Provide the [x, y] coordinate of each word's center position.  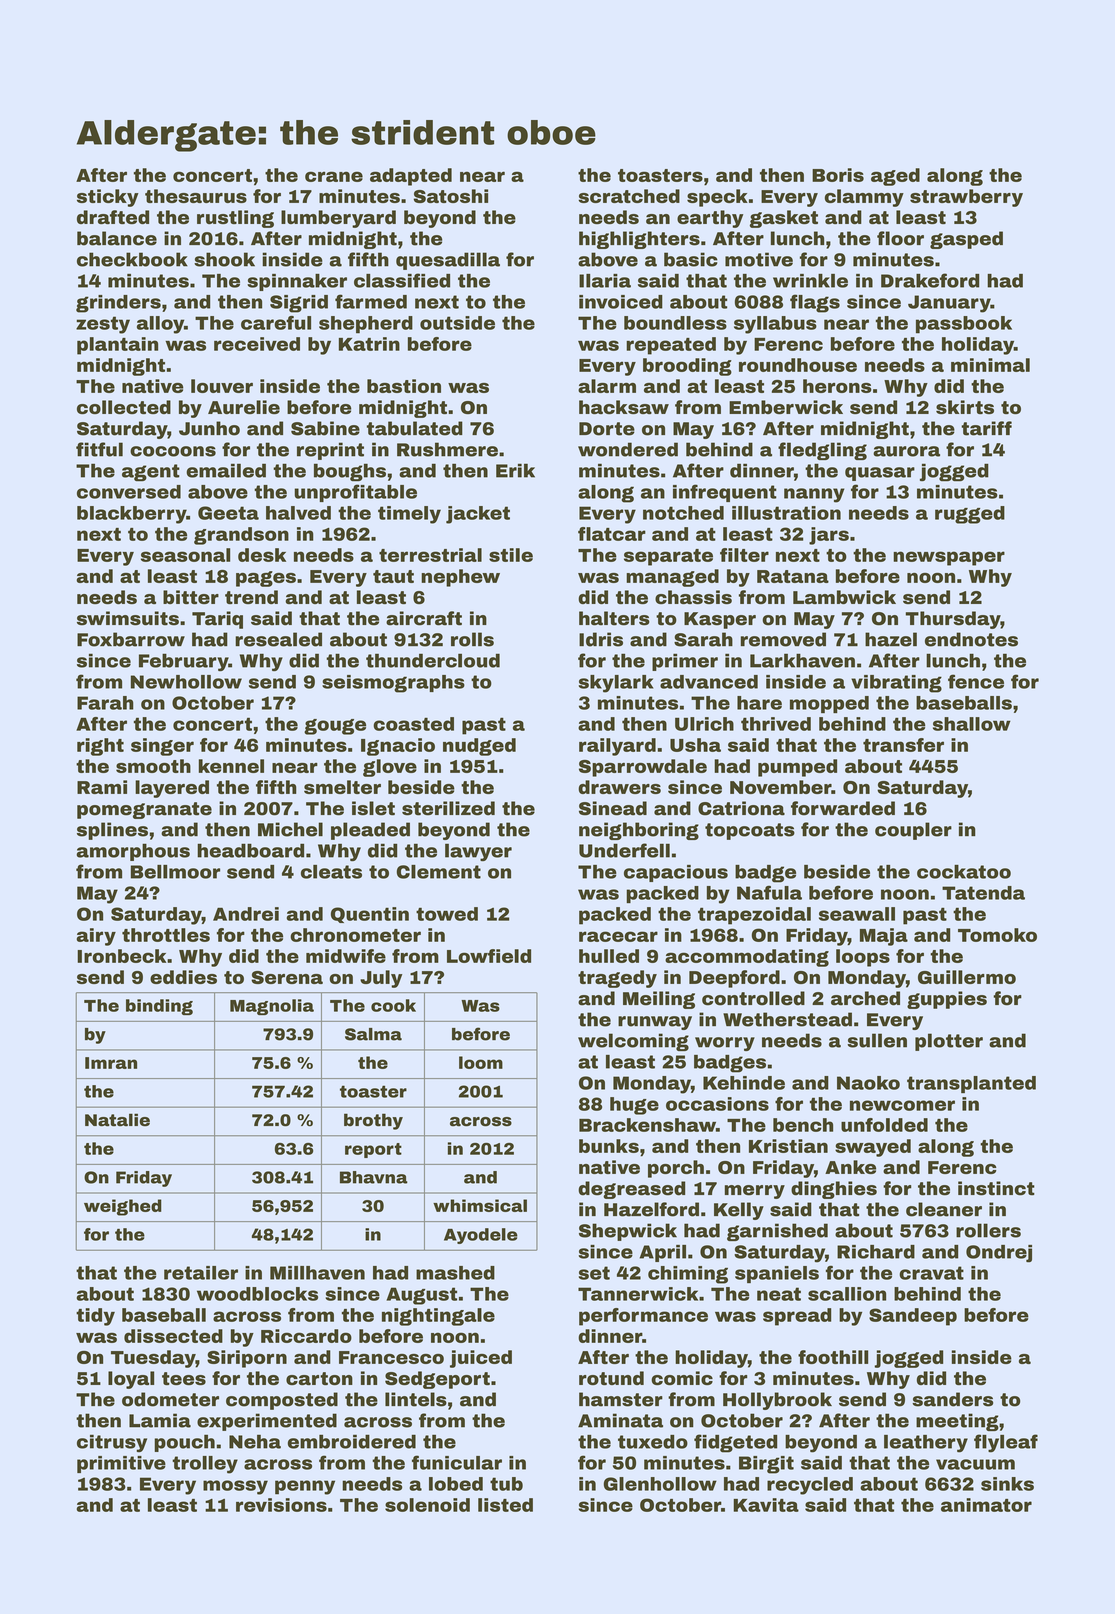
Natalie [117, 1120]
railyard [617, 747]
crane [334, 176]
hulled [609, 956]
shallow [972, 724]
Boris [838, 175]
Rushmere [447, 449]
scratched [629, 196]
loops [863, 958]
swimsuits [128, 618]
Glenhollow [660, 1484]
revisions [281, 1505]
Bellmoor [175, 872]
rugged [970, 515]
